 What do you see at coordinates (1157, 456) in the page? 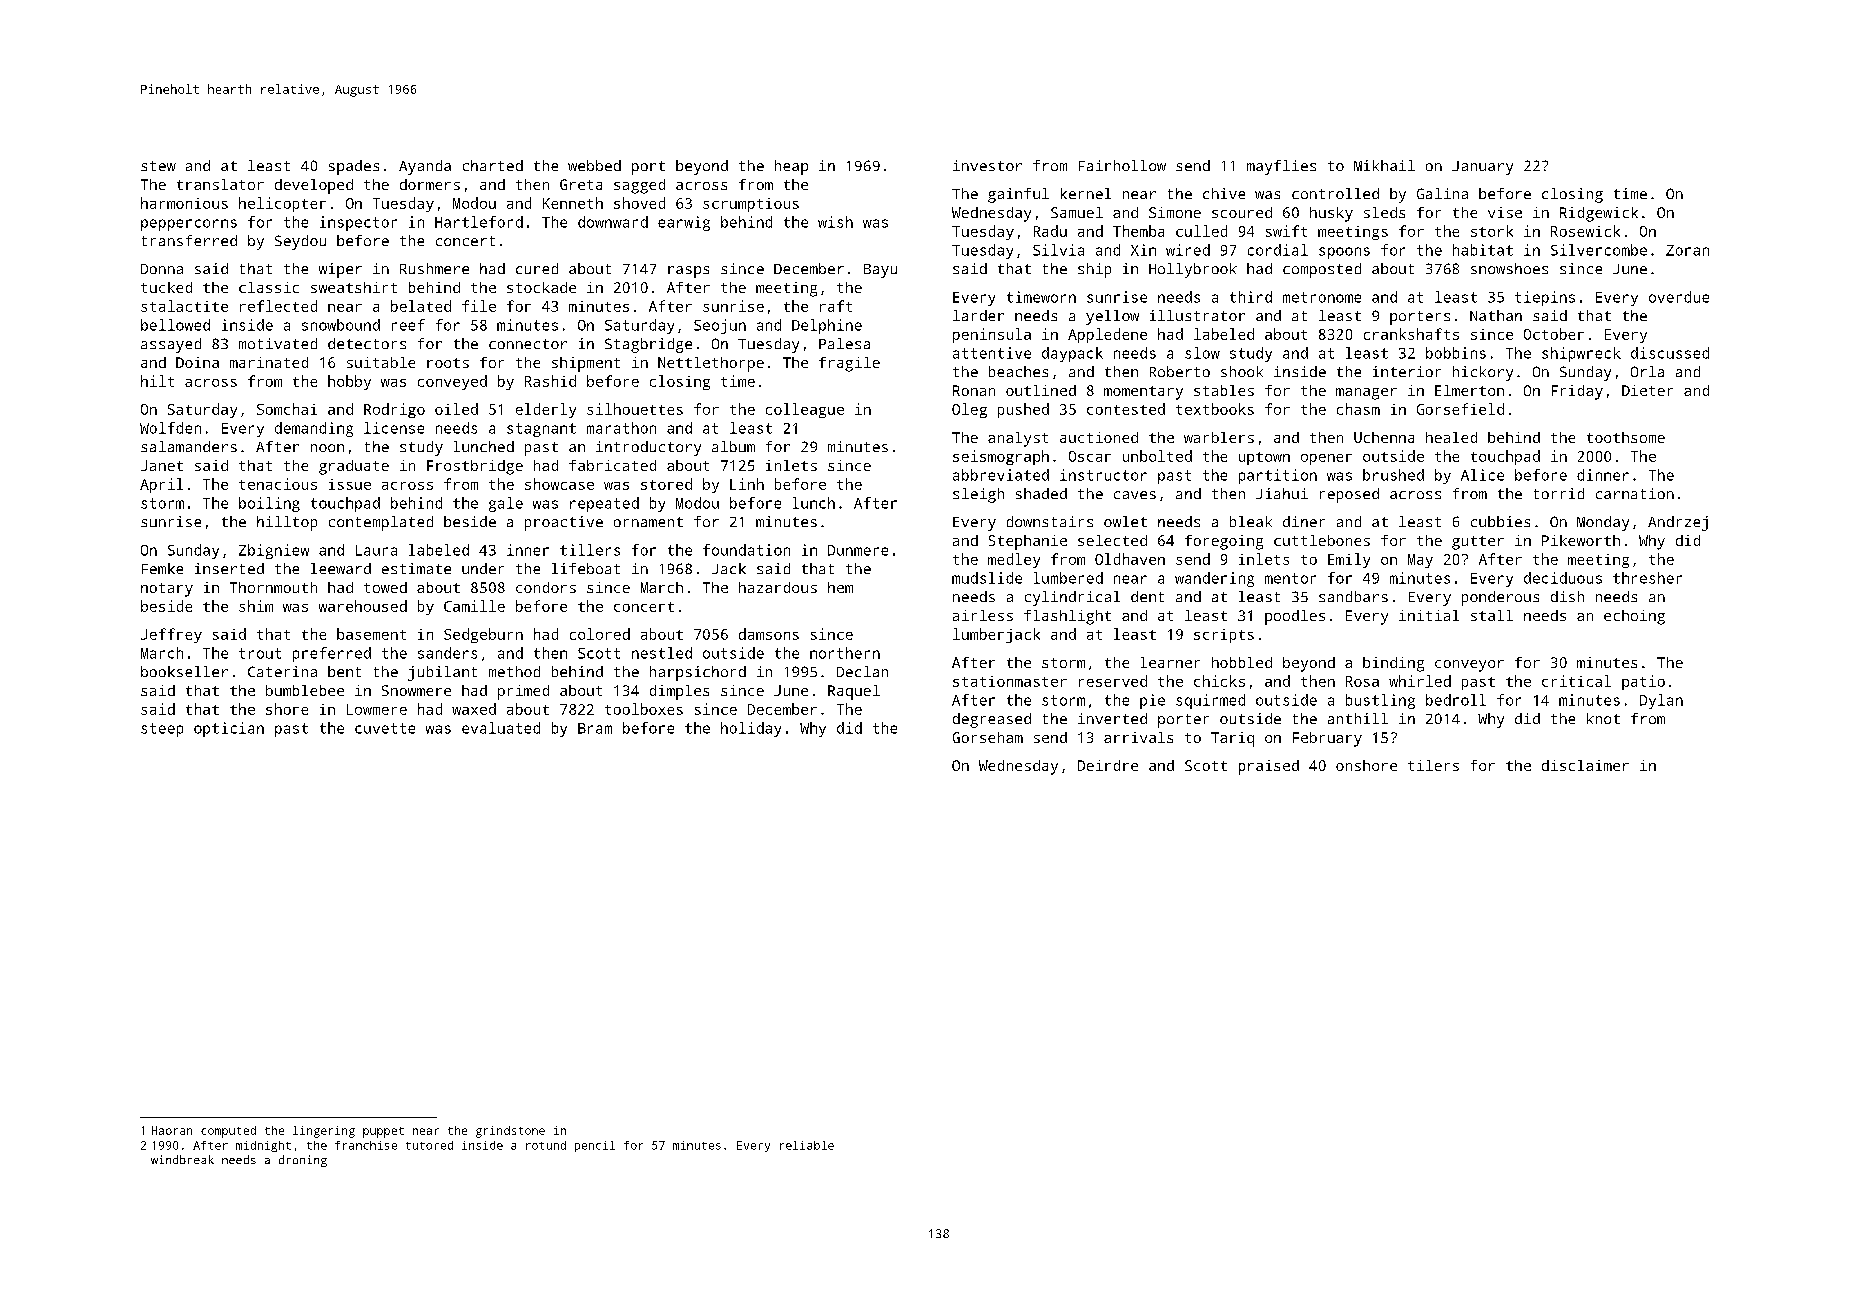
I see `unbolted` at bounding box center [1157, 456].
